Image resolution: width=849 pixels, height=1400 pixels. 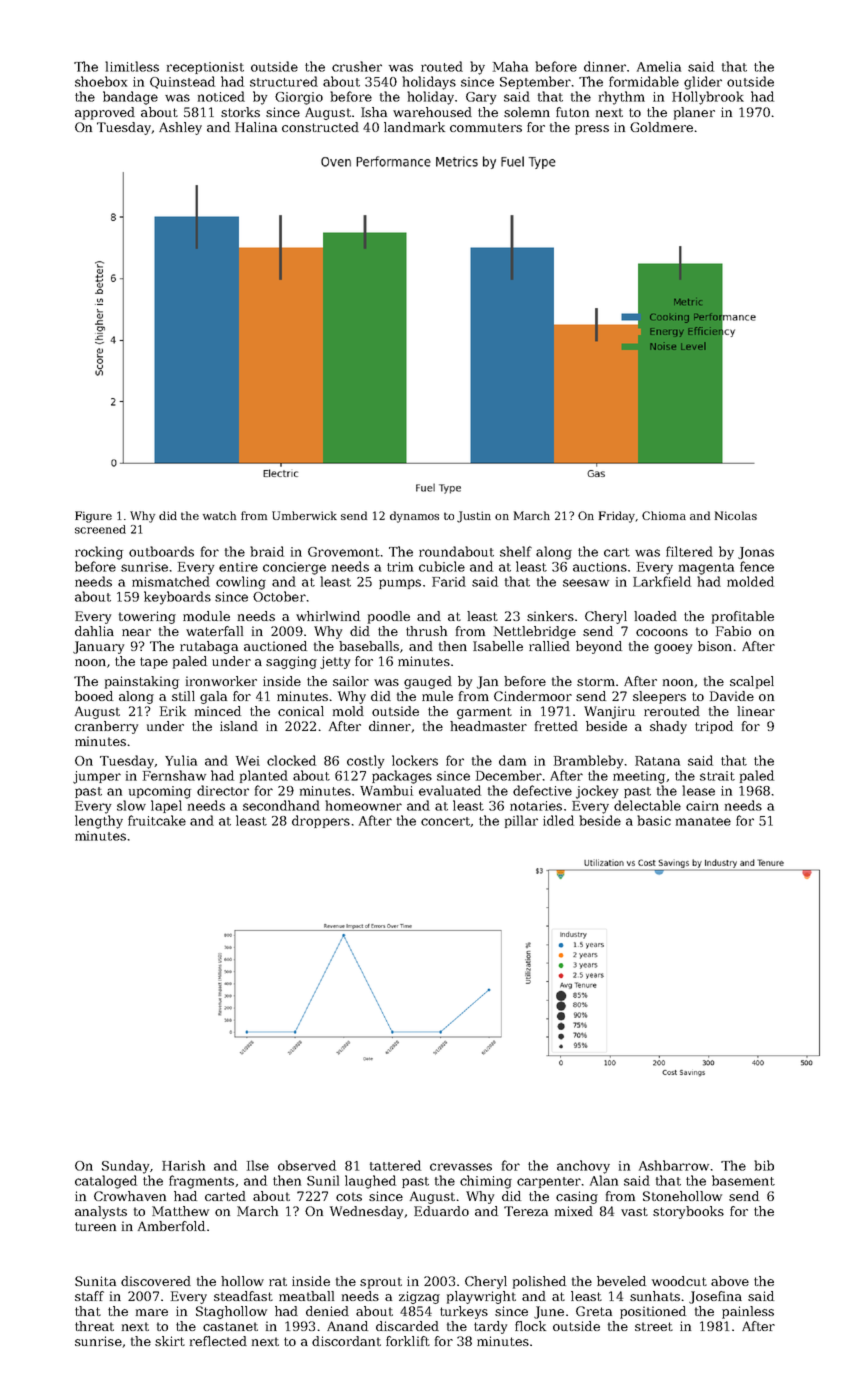 I want to click on Ashley, so click(x=180, y=128).
